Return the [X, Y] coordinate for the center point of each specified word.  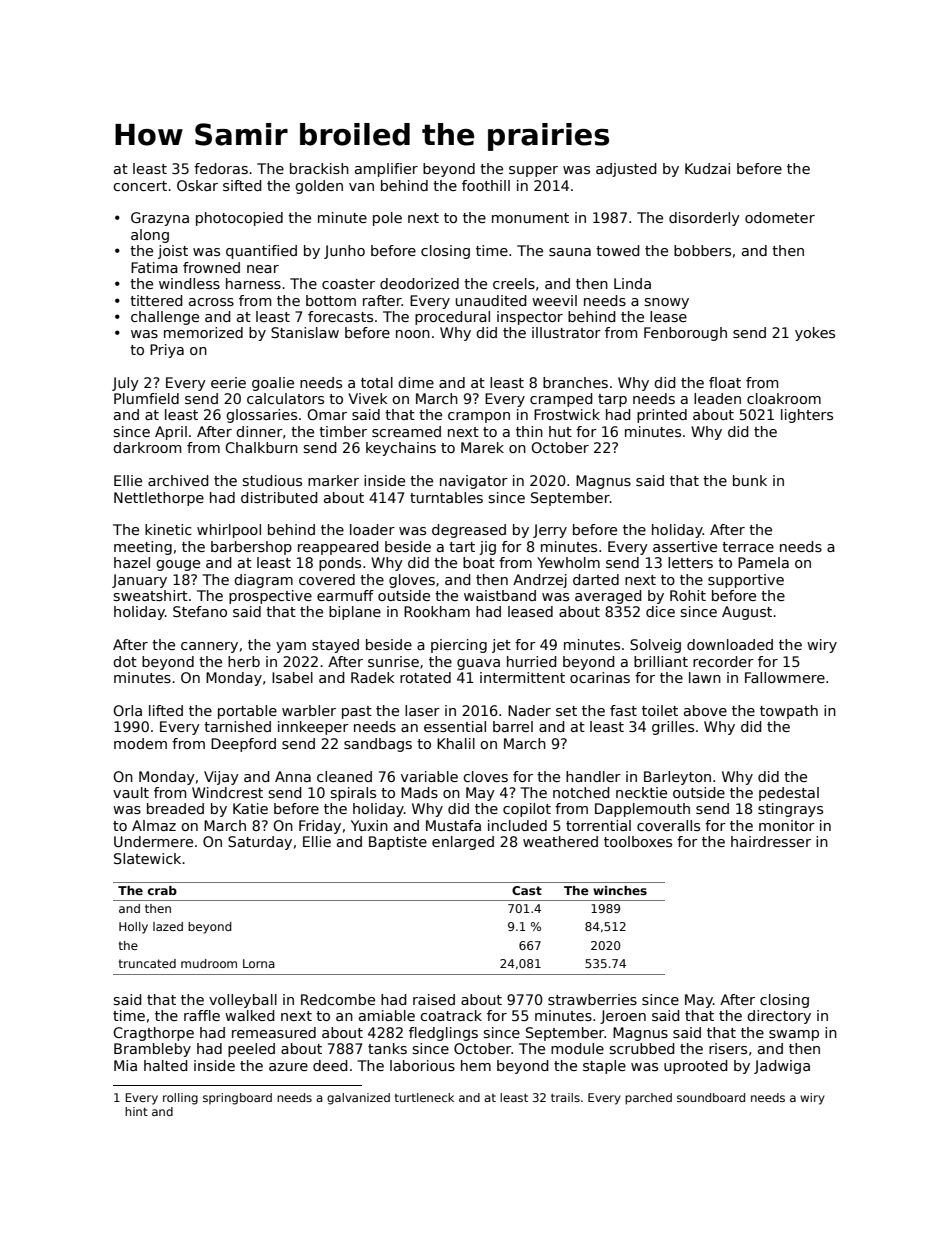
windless [189, 283]
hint [136, 1111]
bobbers [702, 250]
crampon [479, 417]
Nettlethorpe [159, 499]
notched [581, 792]
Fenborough [685, 334]
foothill [486, 185]
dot [125, 661]
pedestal [789, 794]
